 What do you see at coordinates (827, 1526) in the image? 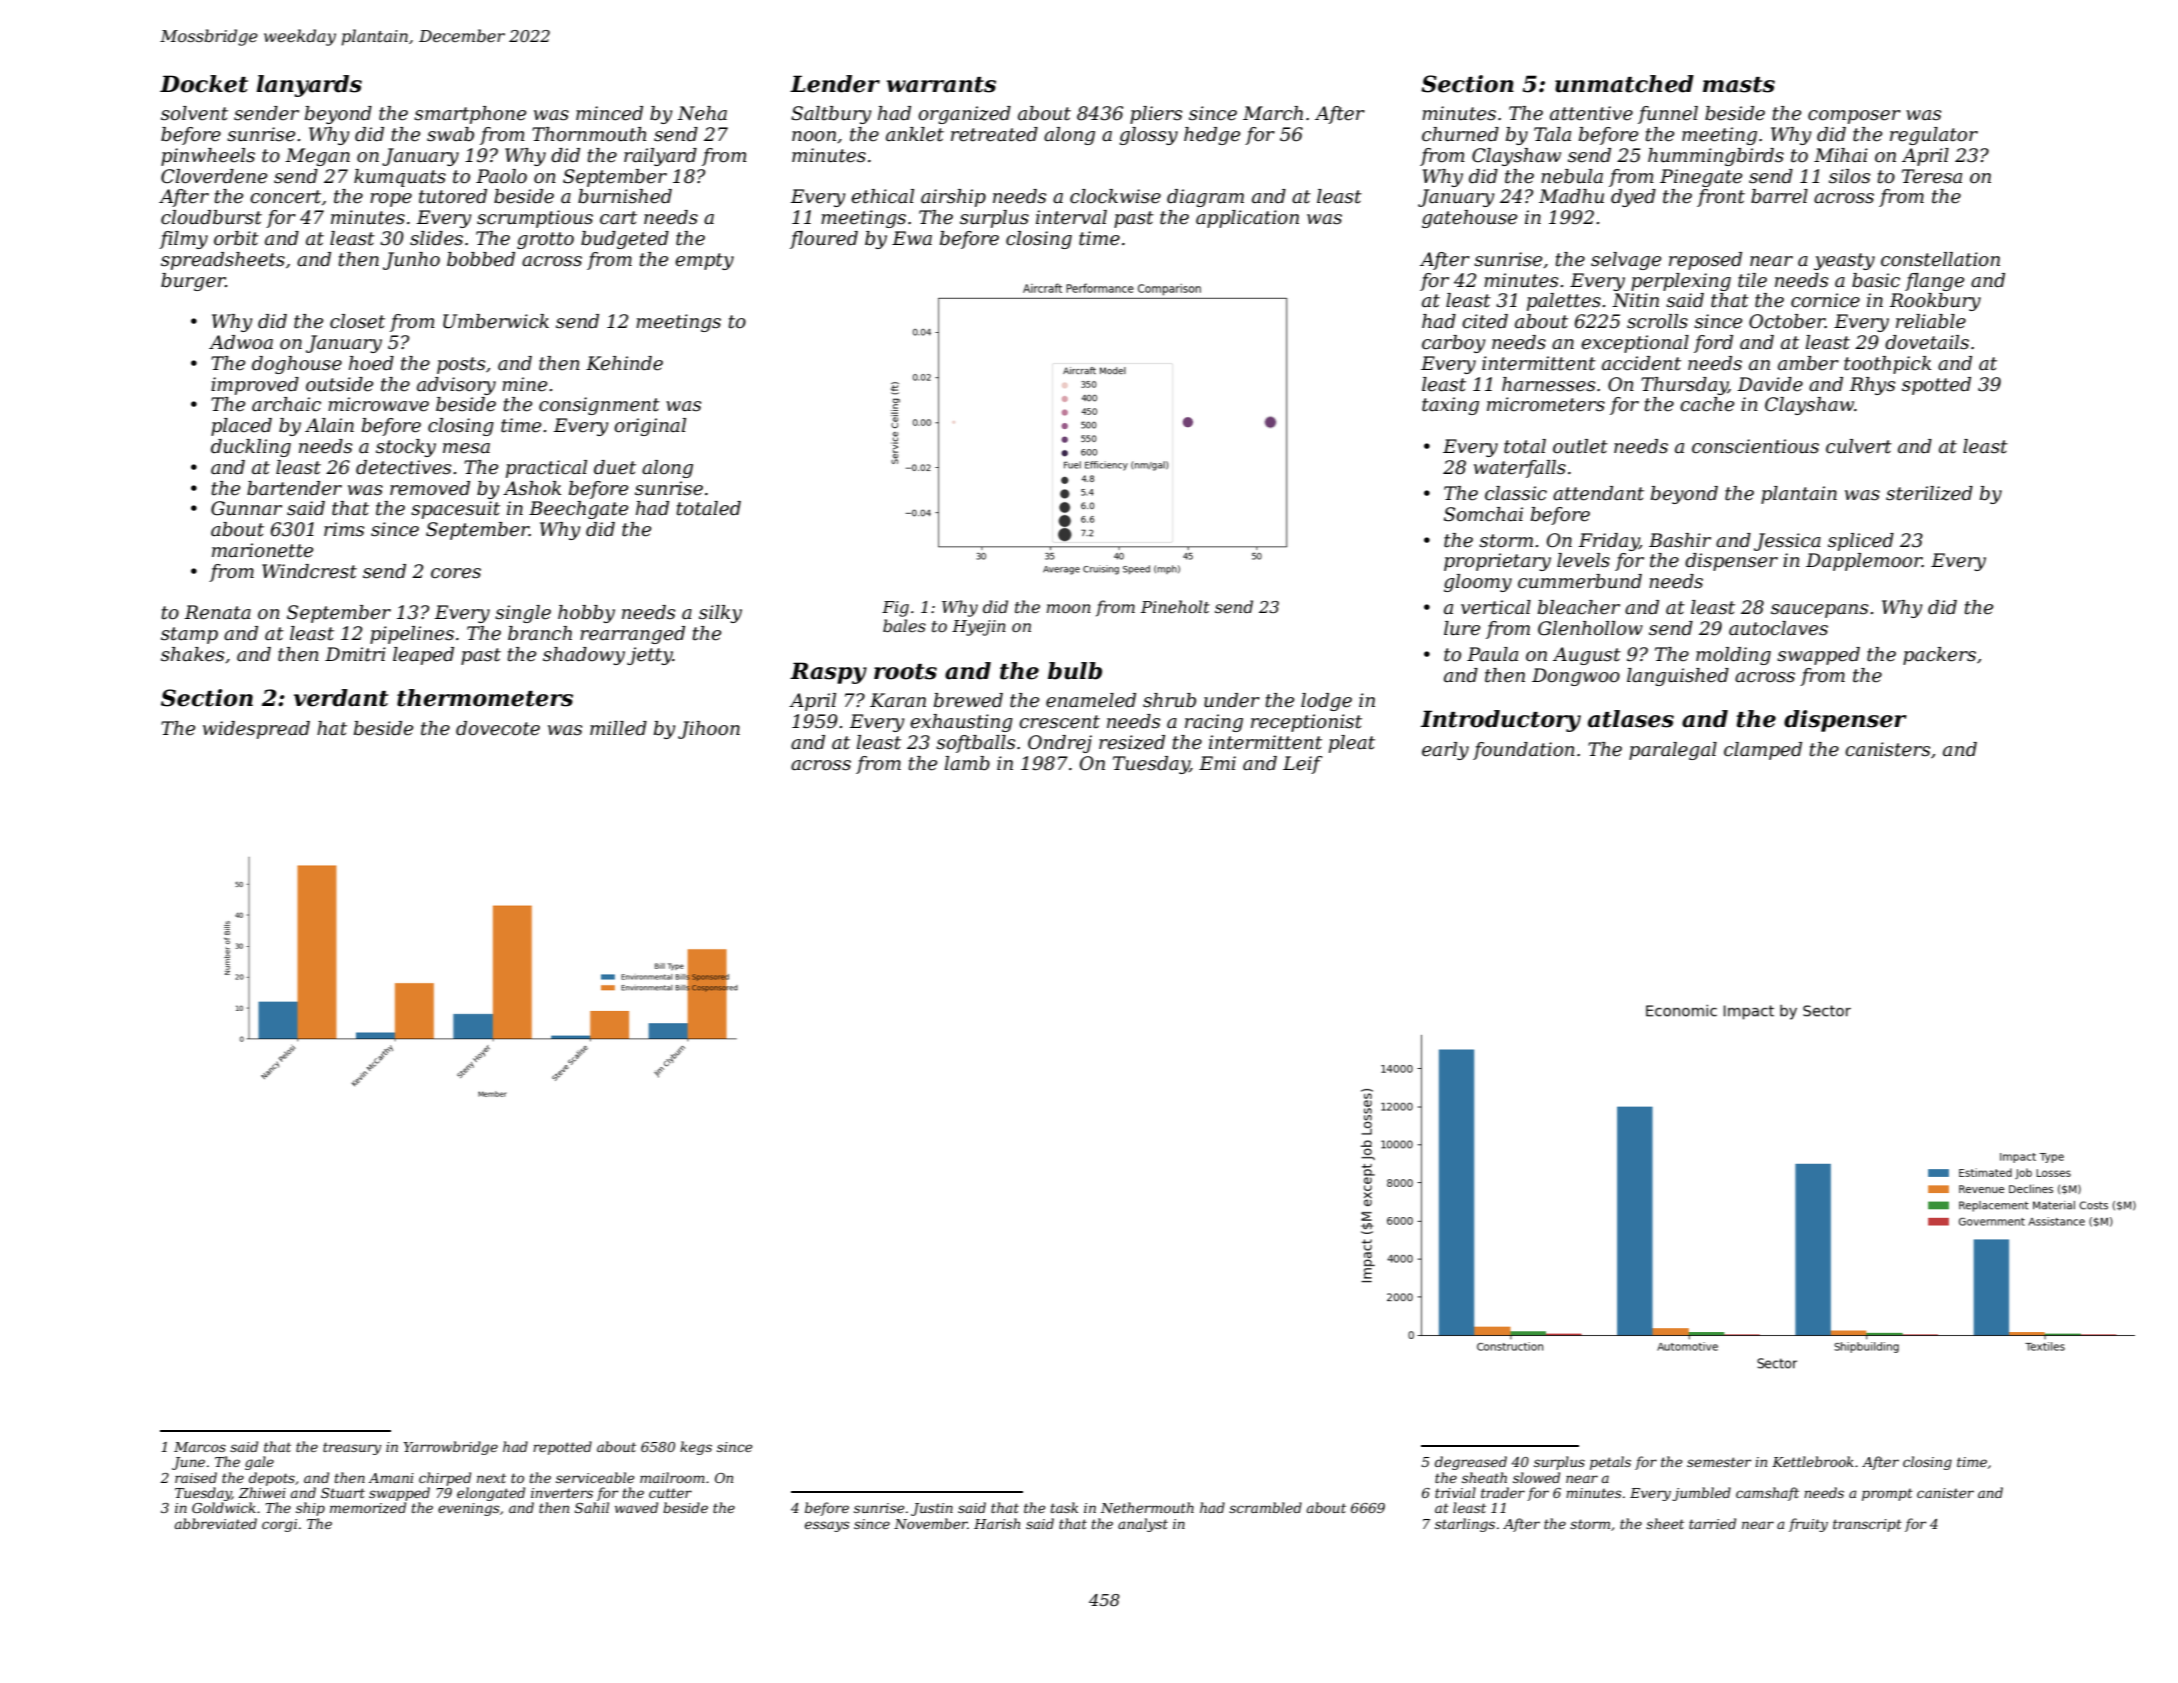
I see `essays` at bounding box center [827, 1526].
